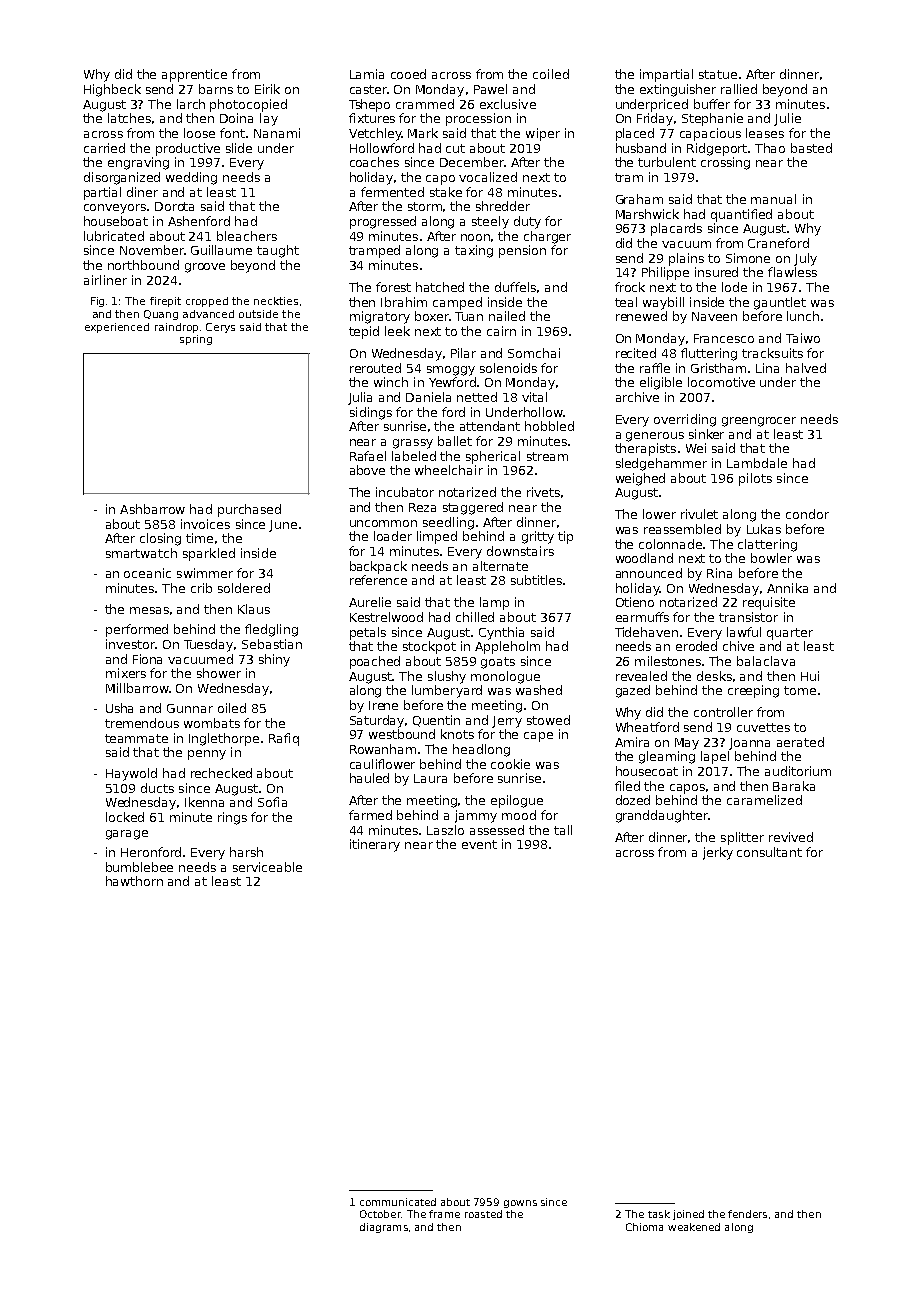 The height and width of the page is (1308, 924). I want to click on frame, so click(444, 1214).
